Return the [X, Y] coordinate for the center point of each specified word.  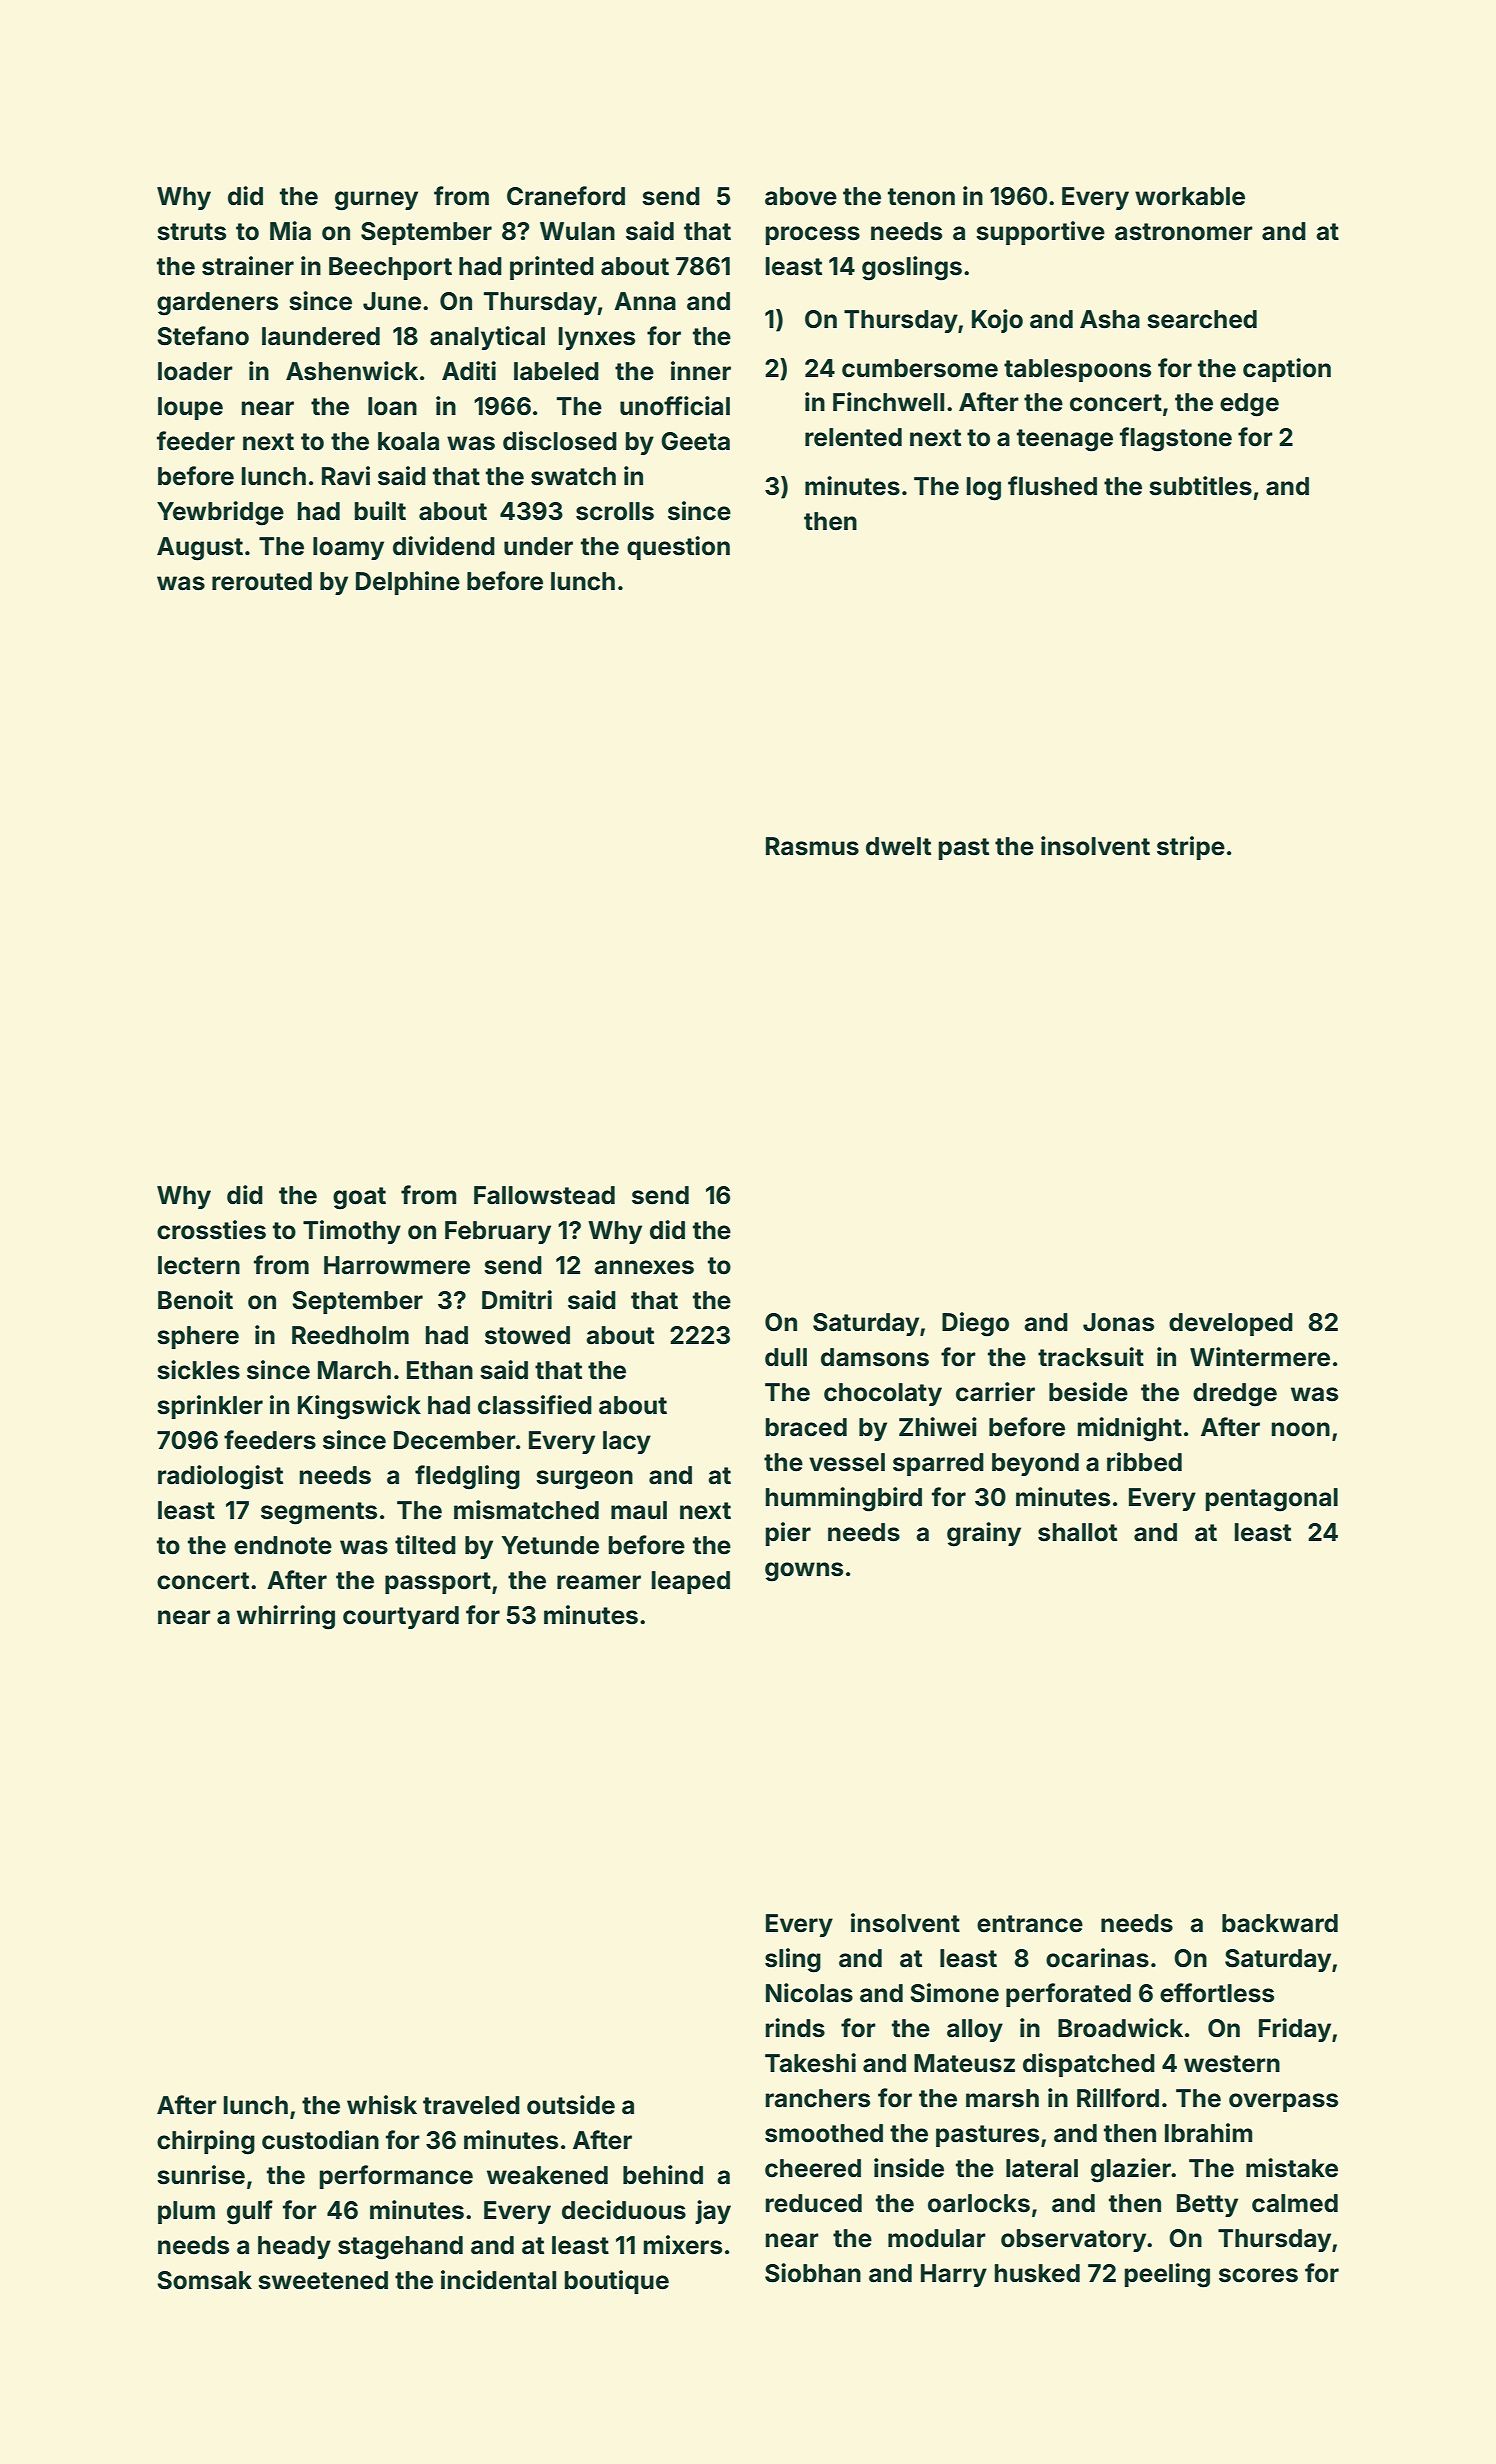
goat [359, 1198]
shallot [1077, 1532]
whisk [382, 2105]
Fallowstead [544, 1195]
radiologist [220, 1477]
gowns [804, 1572]
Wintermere [1260, 1357]
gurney [376, 201]
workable [1190, 196]
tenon [921, 197]
